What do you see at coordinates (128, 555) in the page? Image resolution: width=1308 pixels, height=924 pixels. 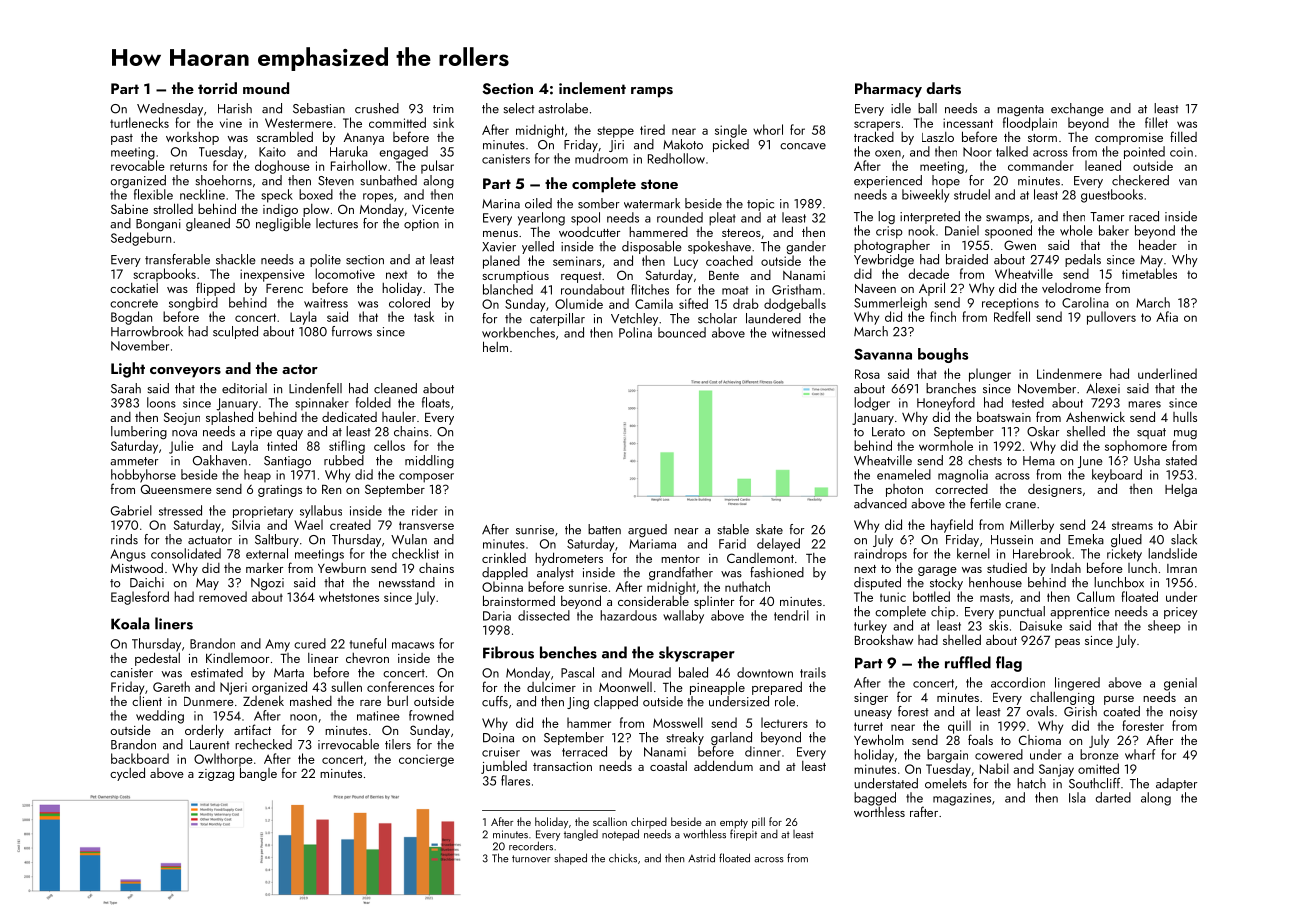 I see `Angus` at bounding box center [128, 555].
